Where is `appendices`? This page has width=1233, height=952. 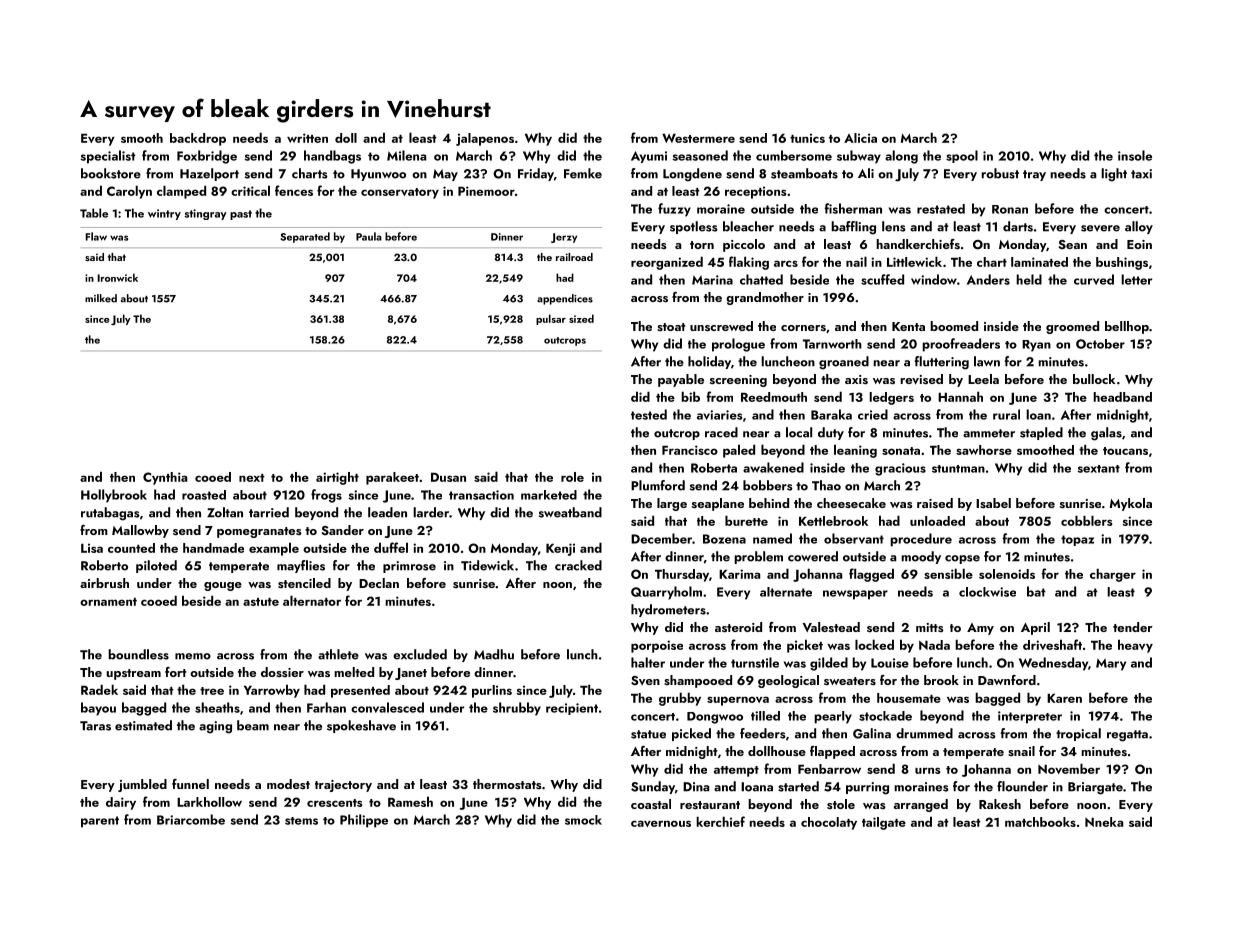
appendices is located at coordinates (565, 299).
